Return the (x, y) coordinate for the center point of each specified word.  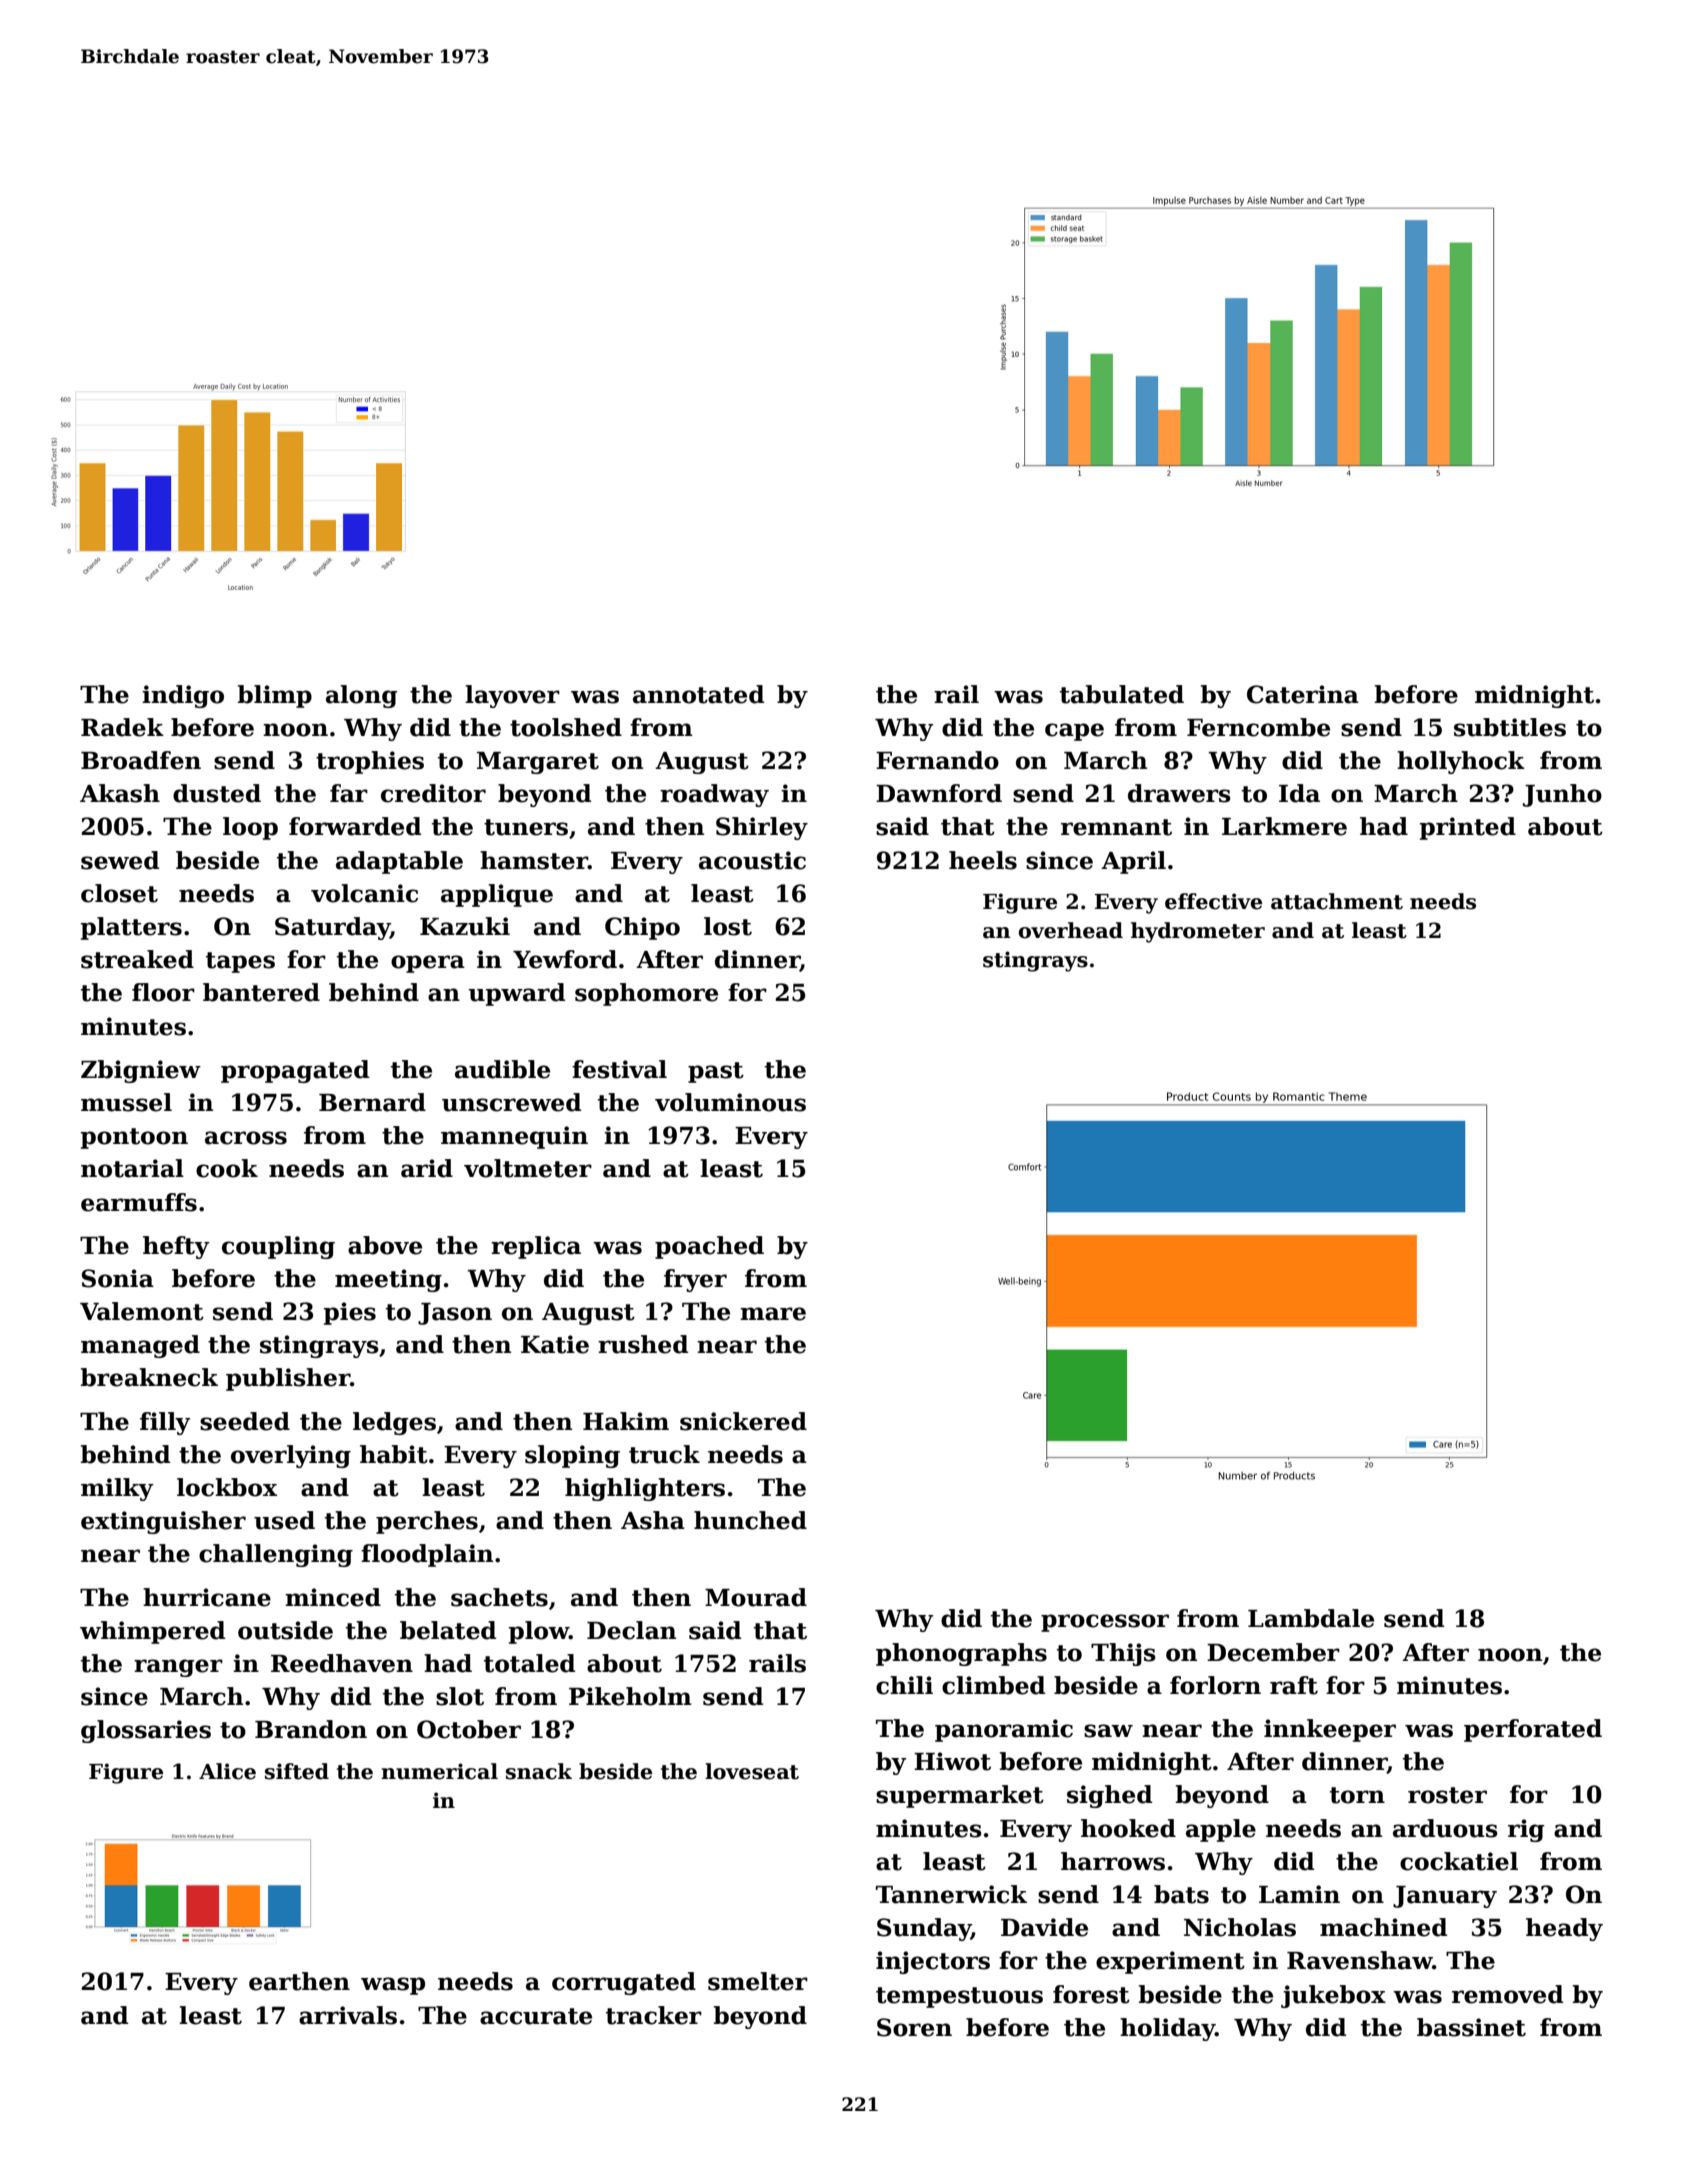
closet (119, 893)
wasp (393, 1986)
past (716, 1072)
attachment (1337, 901)
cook (227, 1168)
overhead (1071, 930)
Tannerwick (951, 1894)
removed (1507, 1994)
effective (1213, 901)
